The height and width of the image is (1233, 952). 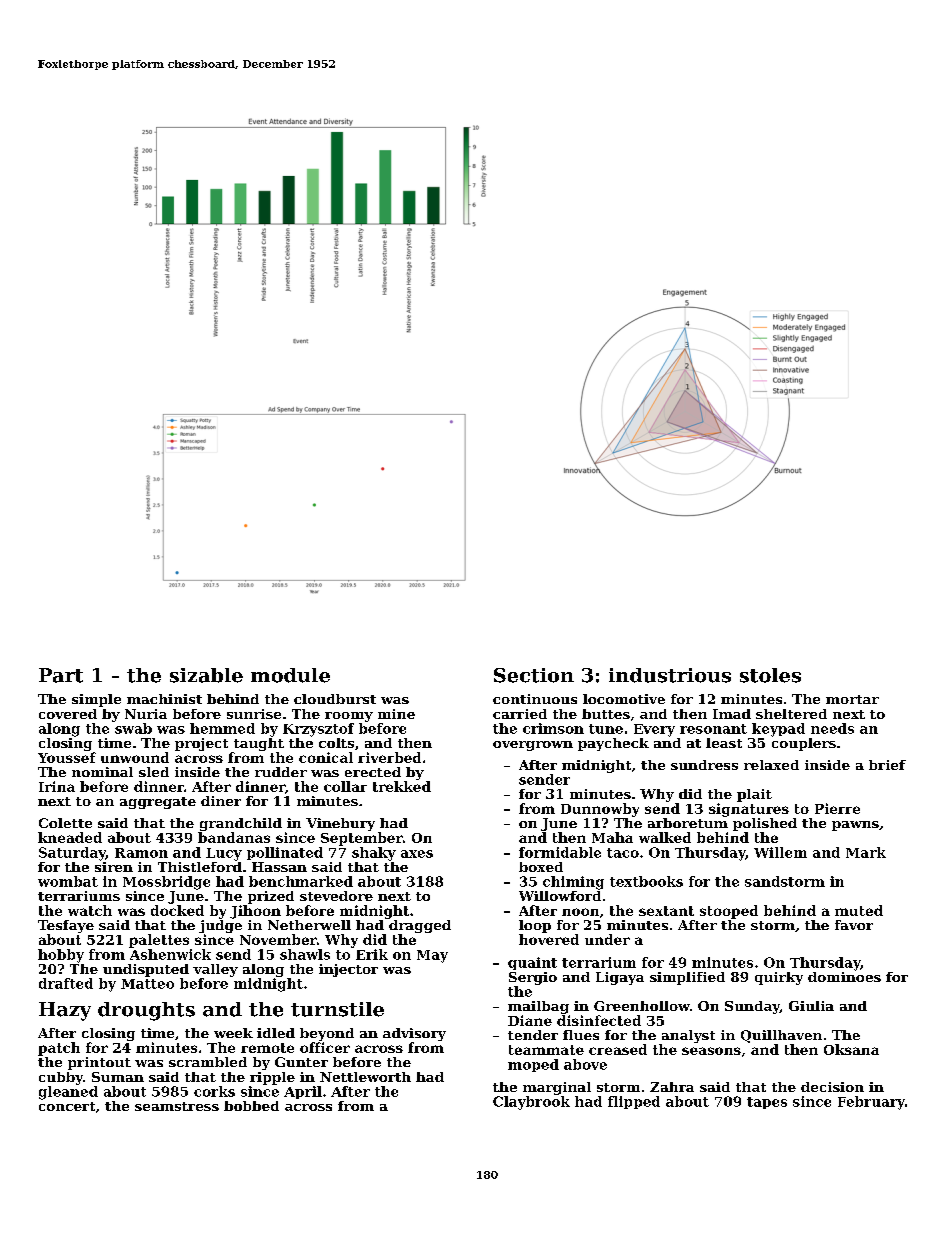 What do you see at coordinates (290, 675) in the image?
I see `module` at bounding box center [290, 675].
